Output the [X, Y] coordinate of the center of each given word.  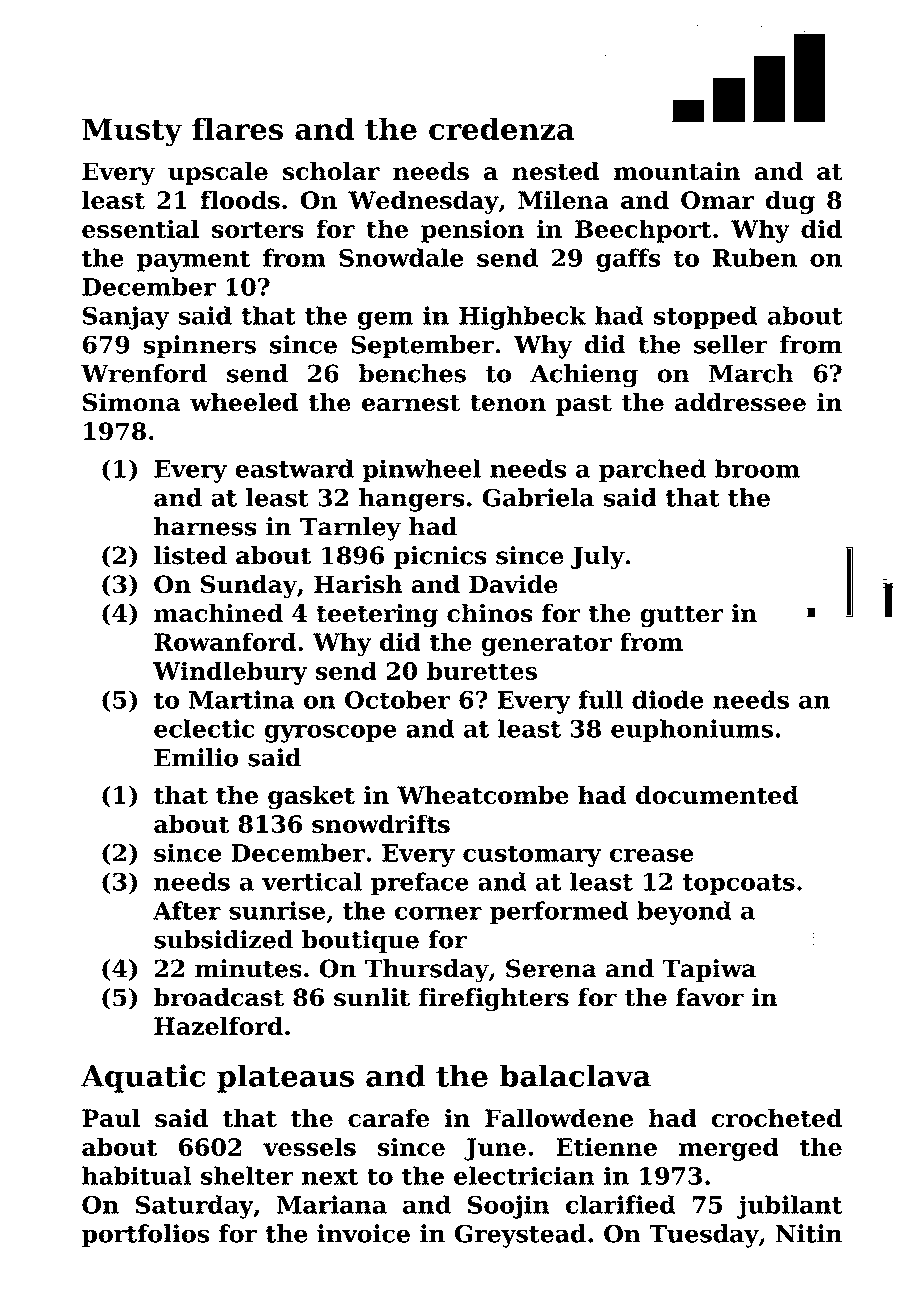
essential [140, 228]
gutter [681, 616]
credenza [502, 128]
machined [218, 613]
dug [790, 202]
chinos [490, 613]
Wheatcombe [483, 794]
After [187, 910]
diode [668, 699]
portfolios [145, 1236]
